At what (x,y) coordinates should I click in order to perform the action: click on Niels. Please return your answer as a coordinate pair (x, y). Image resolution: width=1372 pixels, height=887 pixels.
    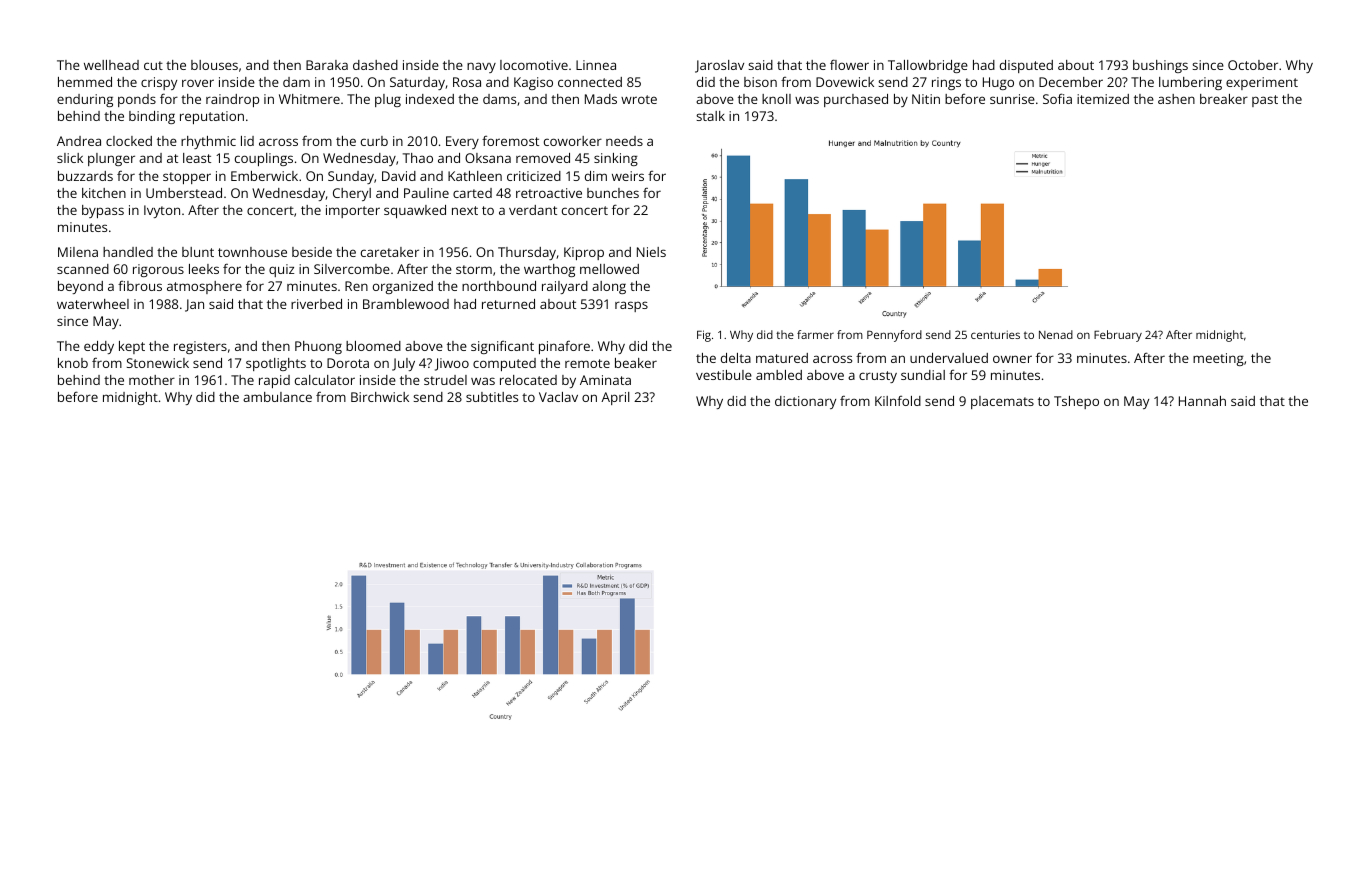
    Looking at the image, I should click on (651, 252).
